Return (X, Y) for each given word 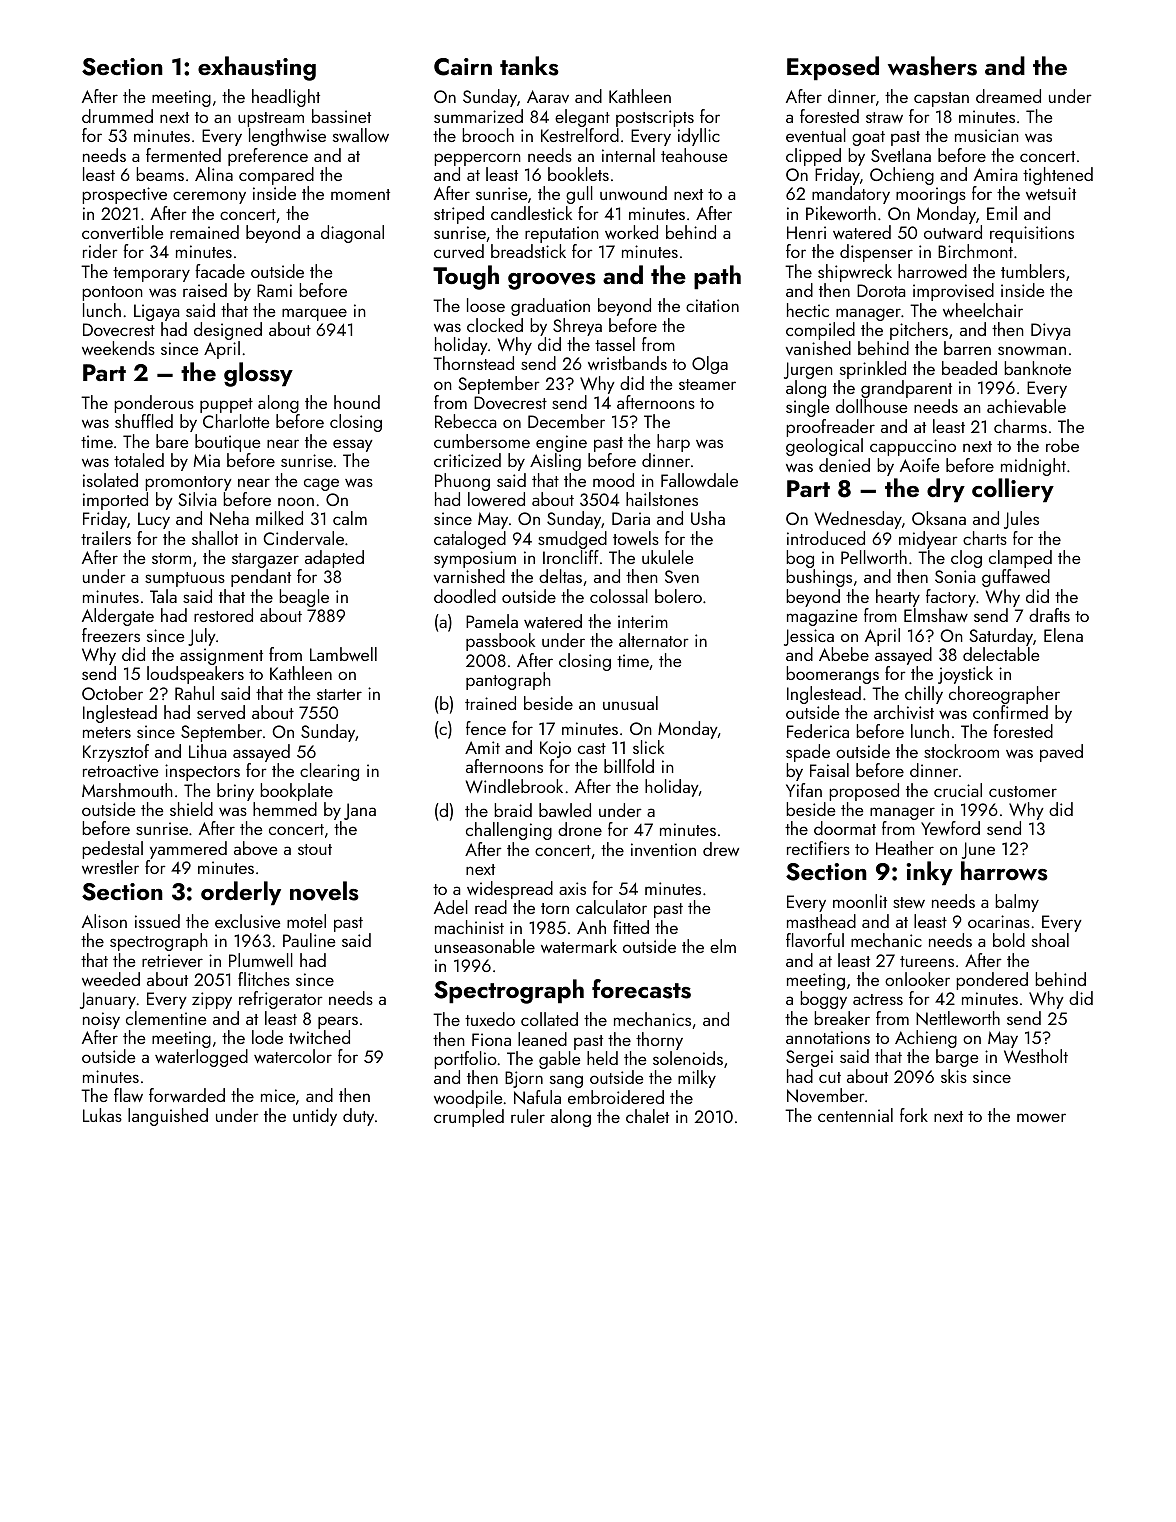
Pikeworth (841, 213)
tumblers (1033, 271)
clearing (329, 772)
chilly (924, 695)
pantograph (508, 681)
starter (339, 694)
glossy (258, 374)
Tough (466, 277)
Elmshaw (936, 615)
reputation (562, 234)
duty (358, 1117)
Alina (214, 174)
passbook (500, 642)
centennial (855, 1115)
